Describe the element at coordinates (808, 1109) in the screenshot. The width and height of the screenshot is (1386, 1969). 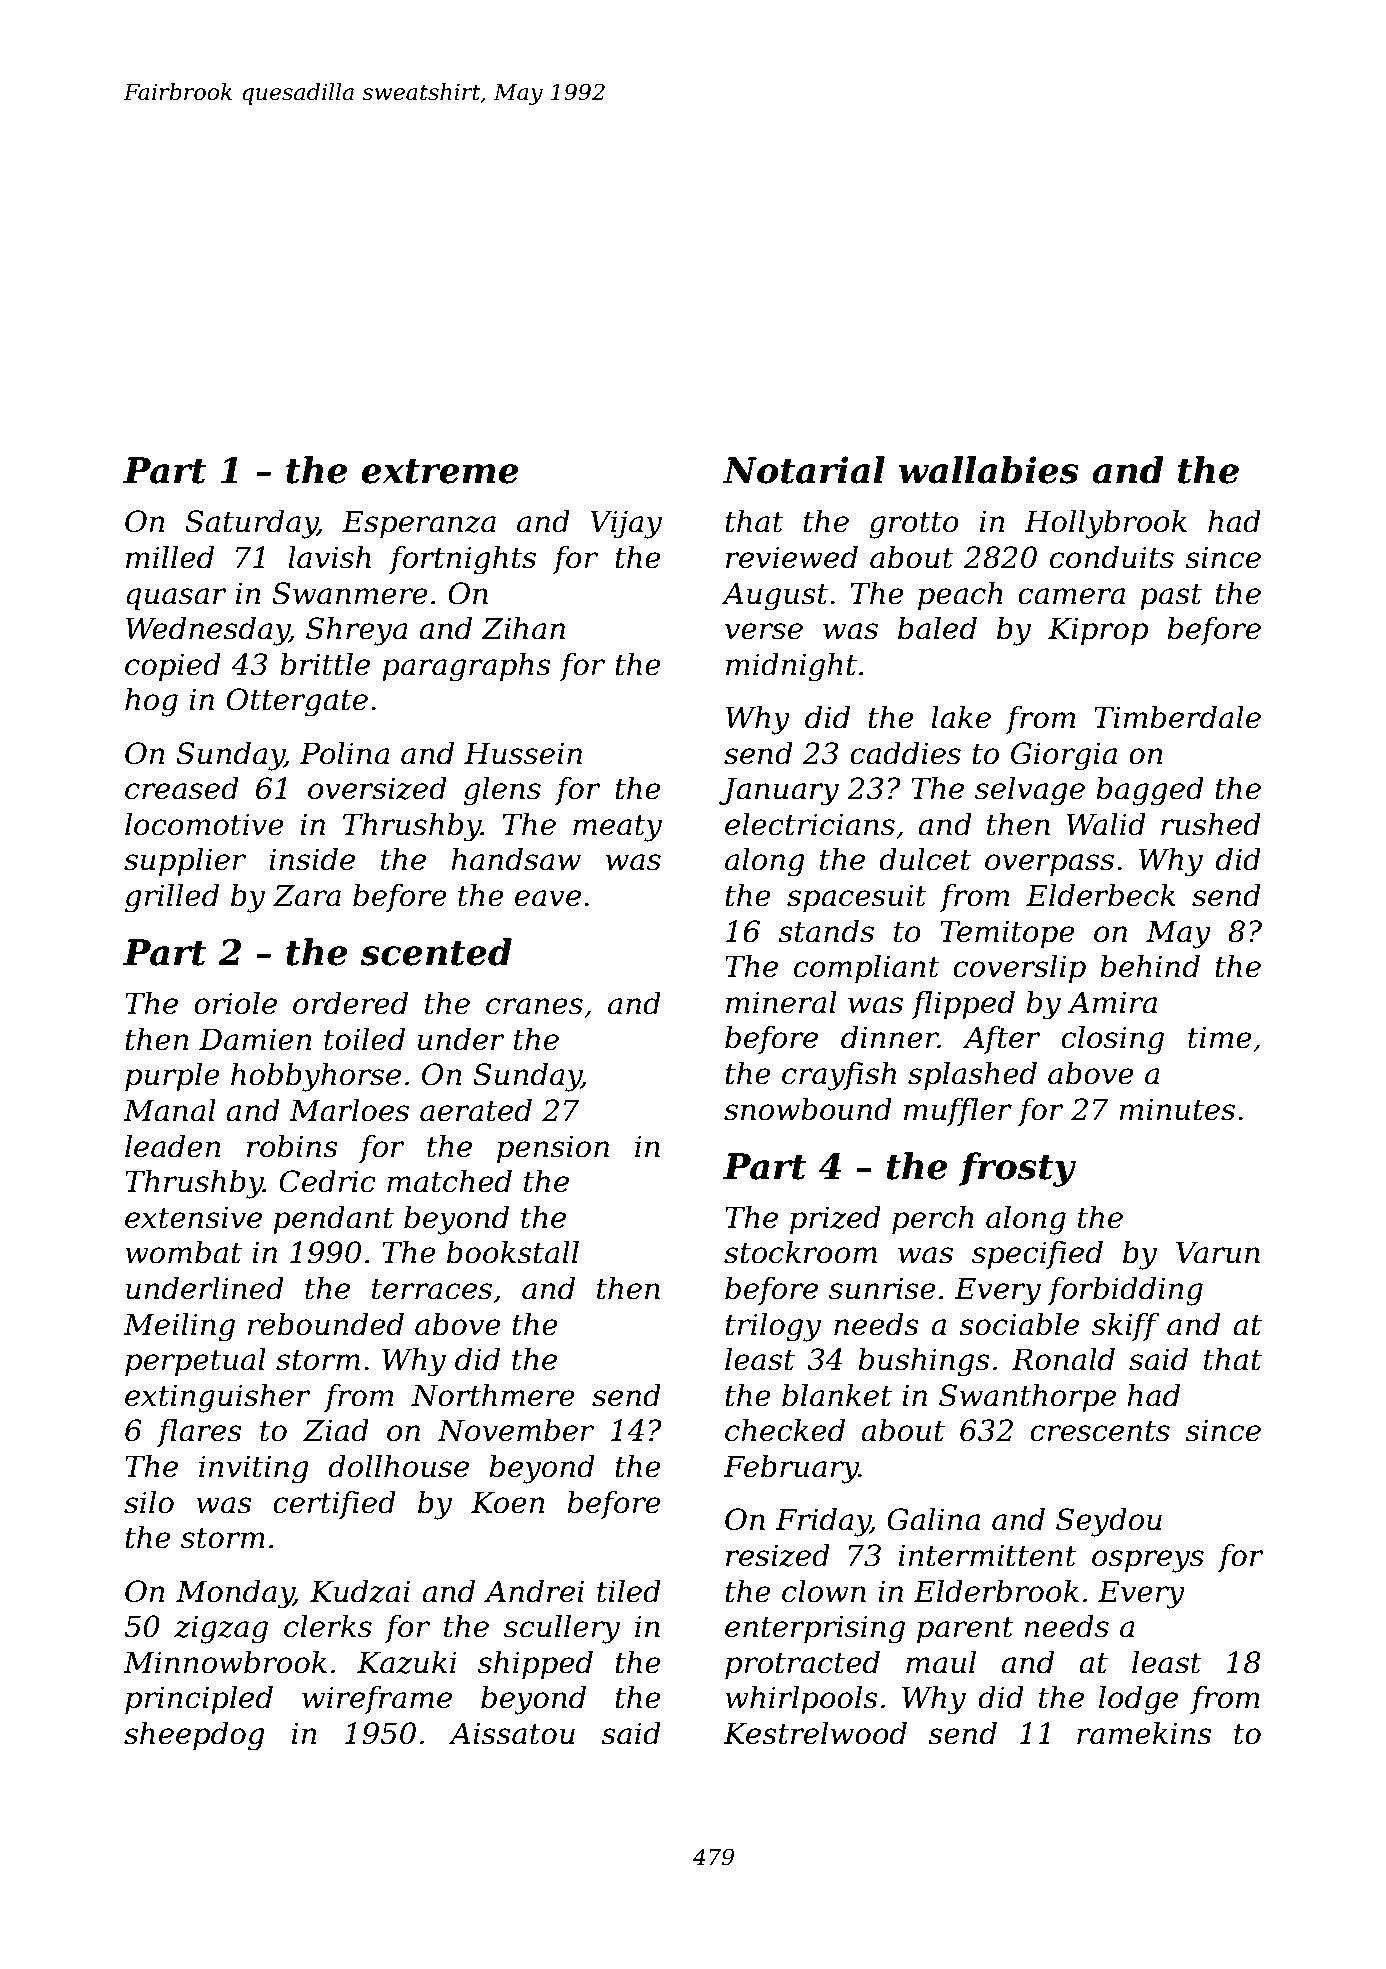
I see `snowbound` at that location.
